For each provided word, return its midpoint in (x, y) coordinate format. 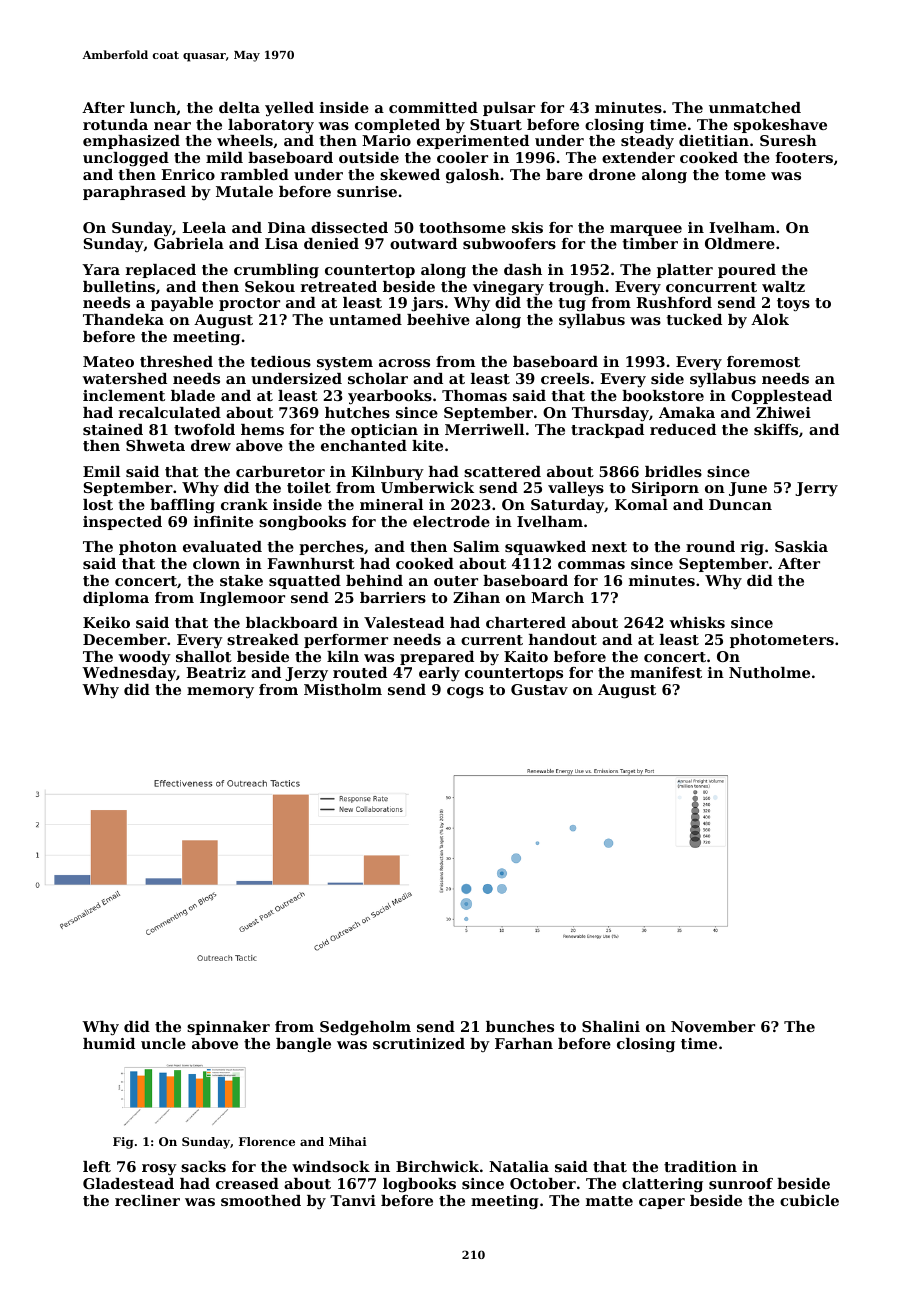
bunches (520, 1026)
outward (423, 243)
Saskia (801, 546)
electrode (451, 521)
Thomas (474, 395)
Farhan (524, 1043)
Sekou (270, 286)
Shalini (611, 1026)
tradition (700, 1166)
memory (220, 693)
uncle (163, 1043)
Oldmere (740, 243)
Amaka (687, 412)
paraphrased (134, 193)
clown (216, 563)
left (97, 1166)
